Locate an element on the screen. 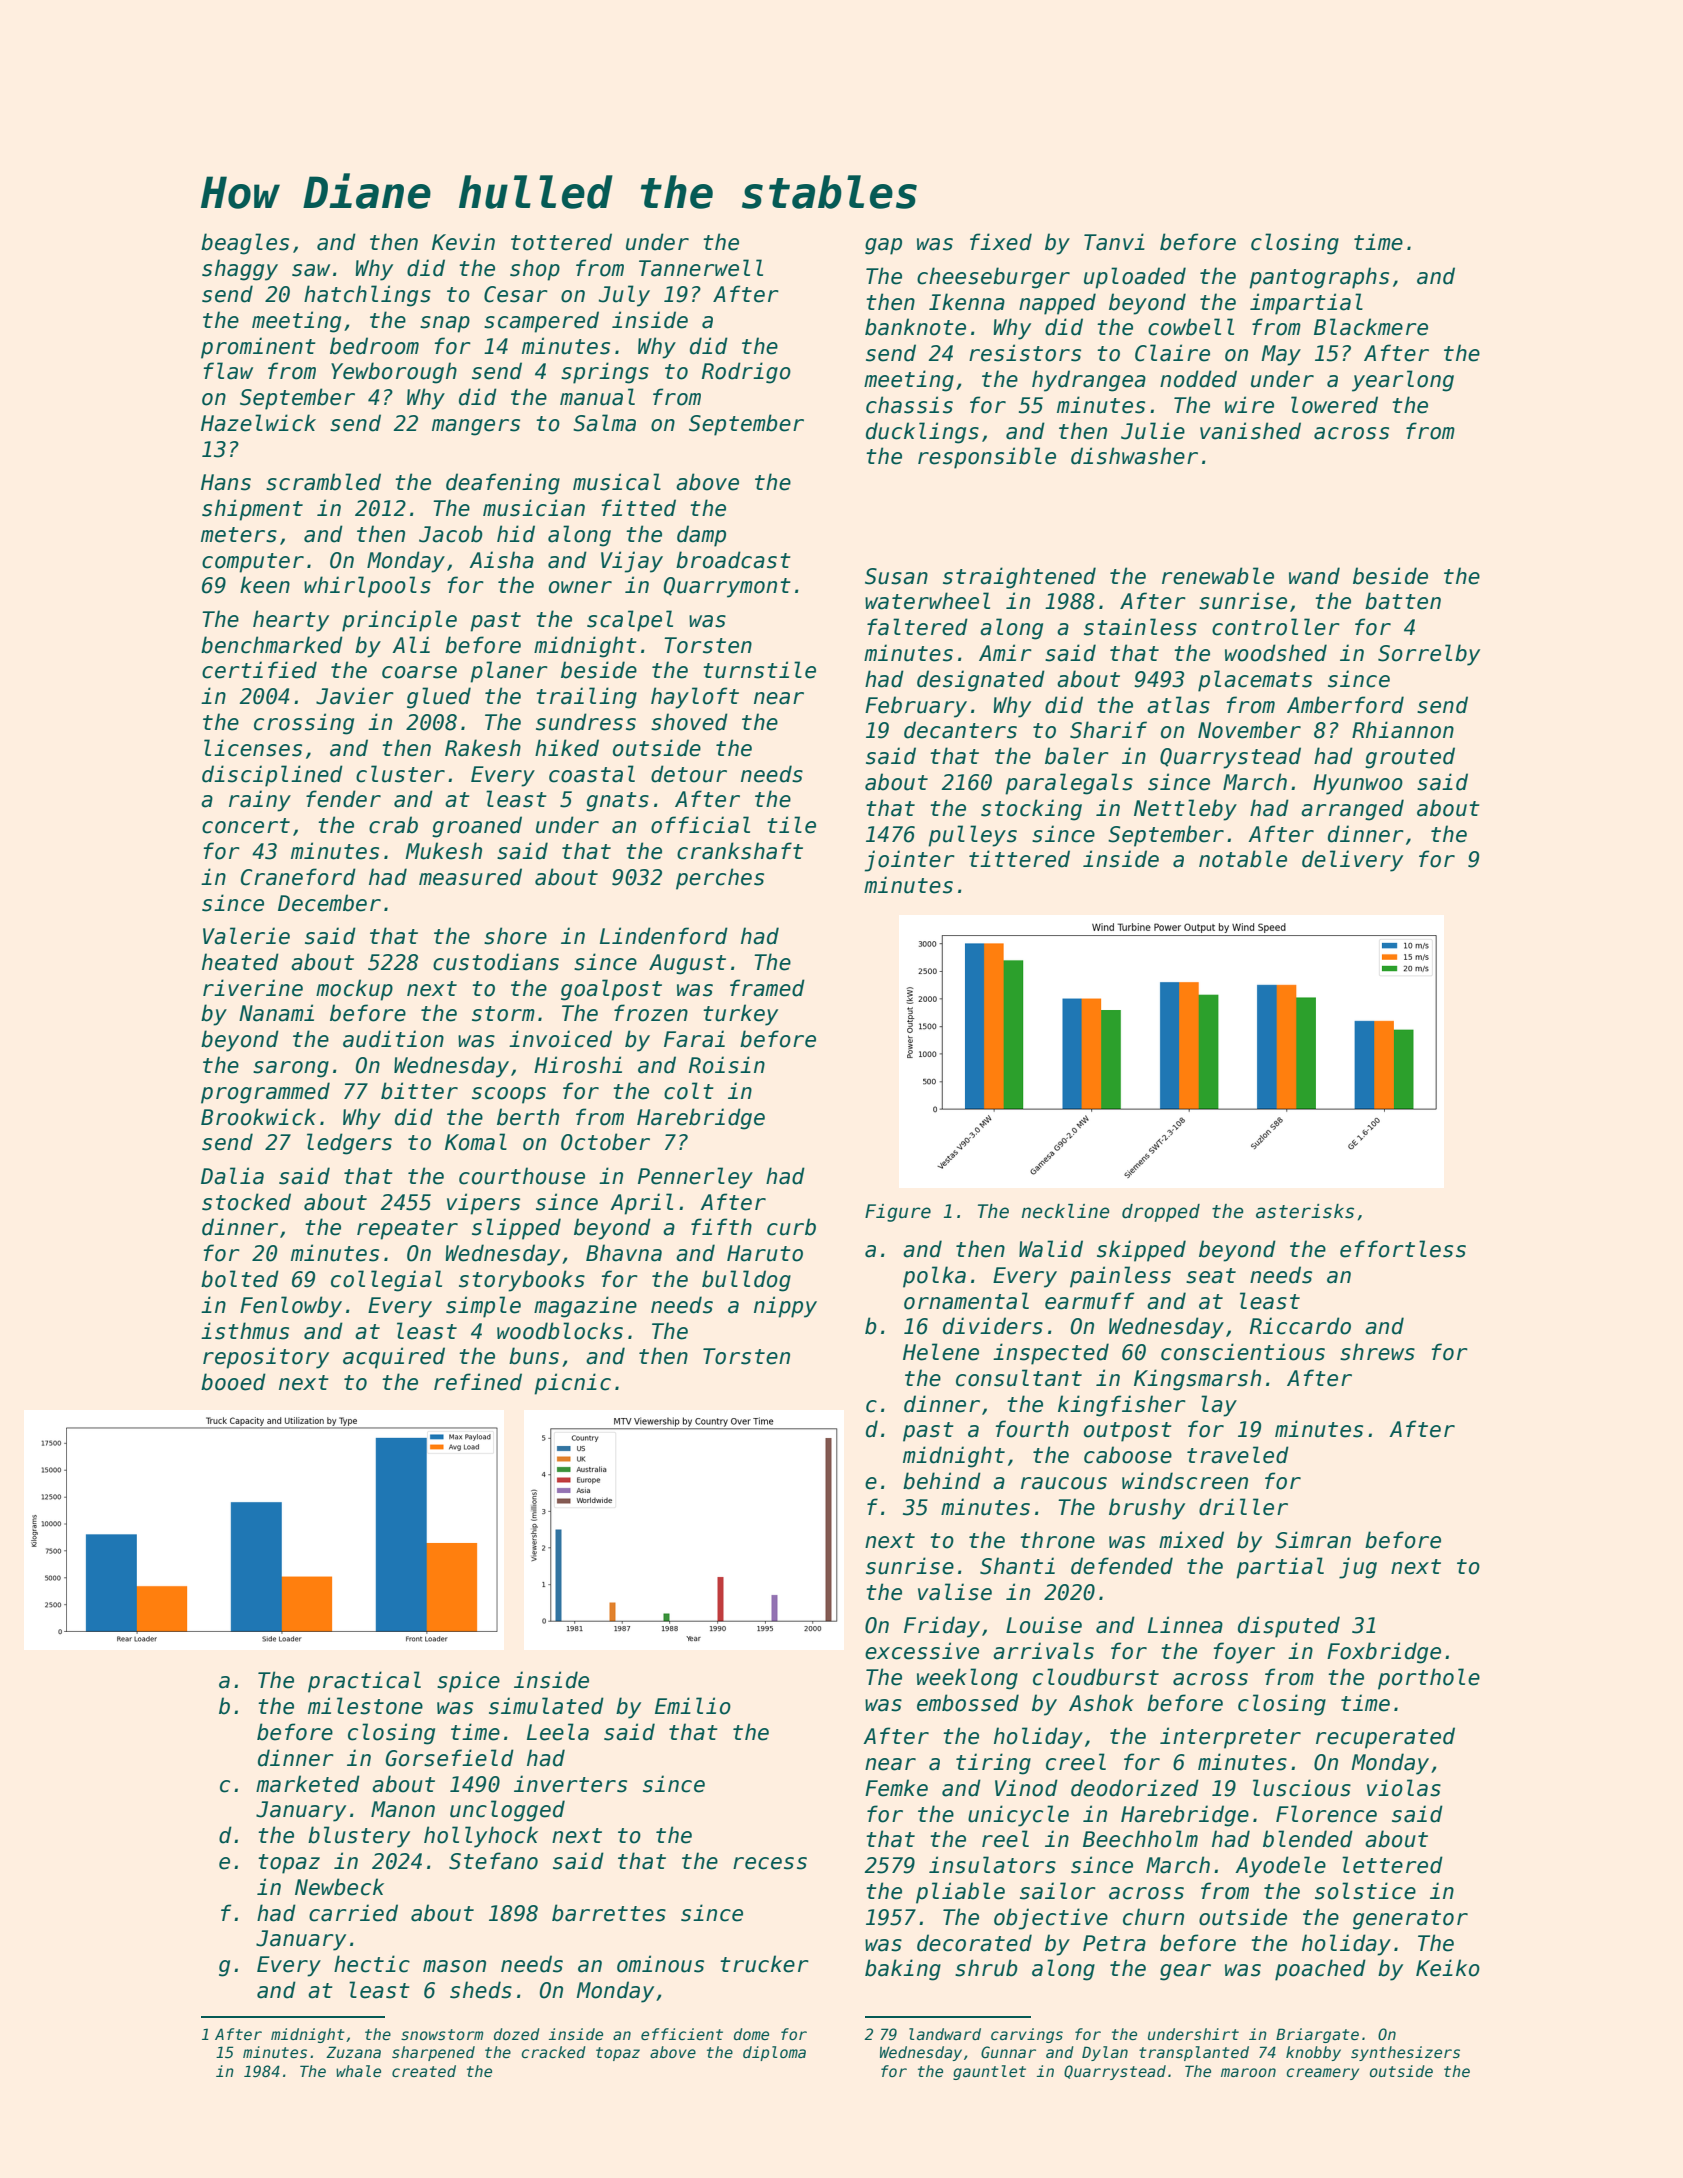 This screenshot has width=1683, height=2178. dropped is located at coordinates (1161, 1213).
